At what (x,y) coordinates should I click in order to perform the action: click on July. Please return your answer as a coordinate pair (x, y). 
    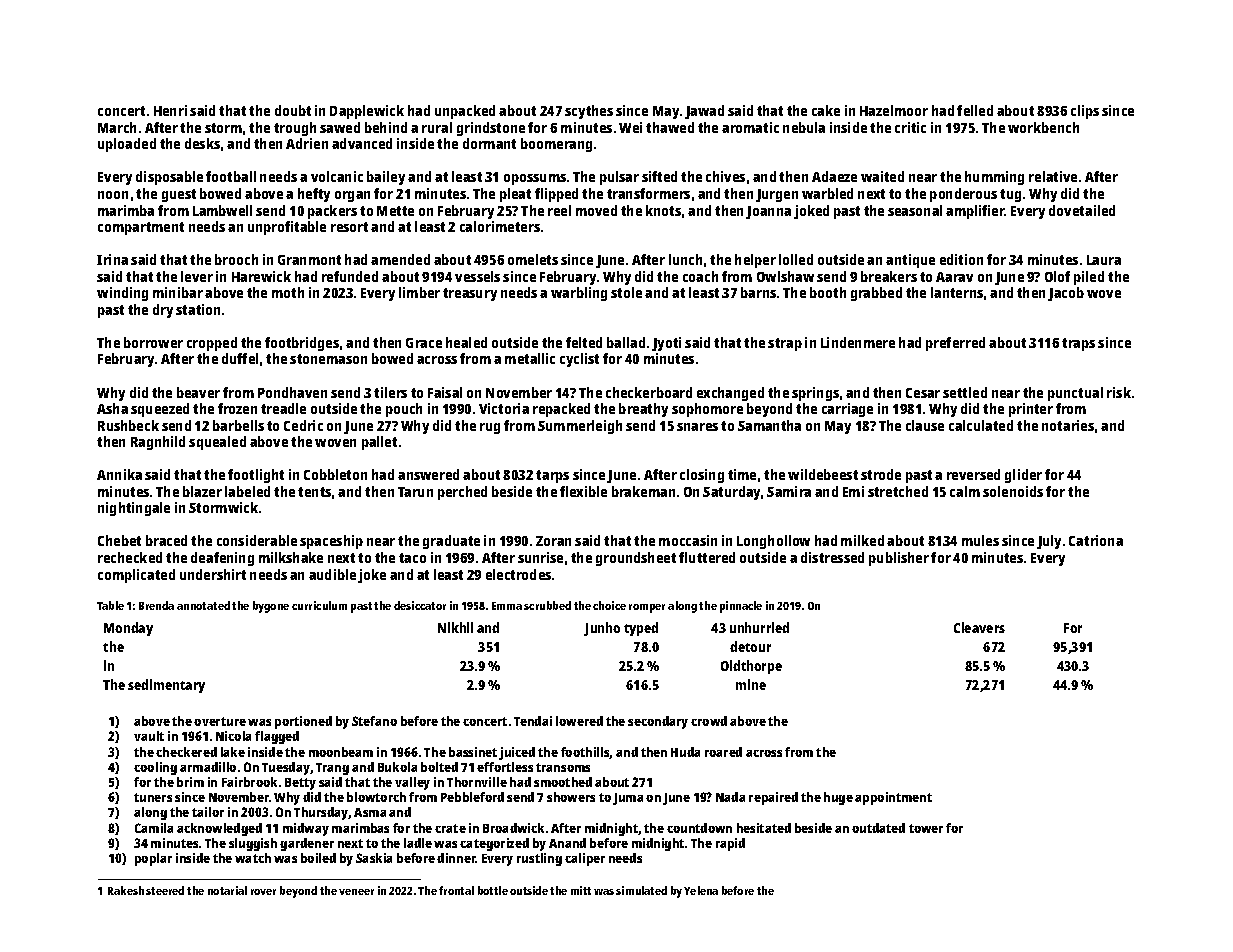
    Looking at the image, I should click on (1049, 542).
